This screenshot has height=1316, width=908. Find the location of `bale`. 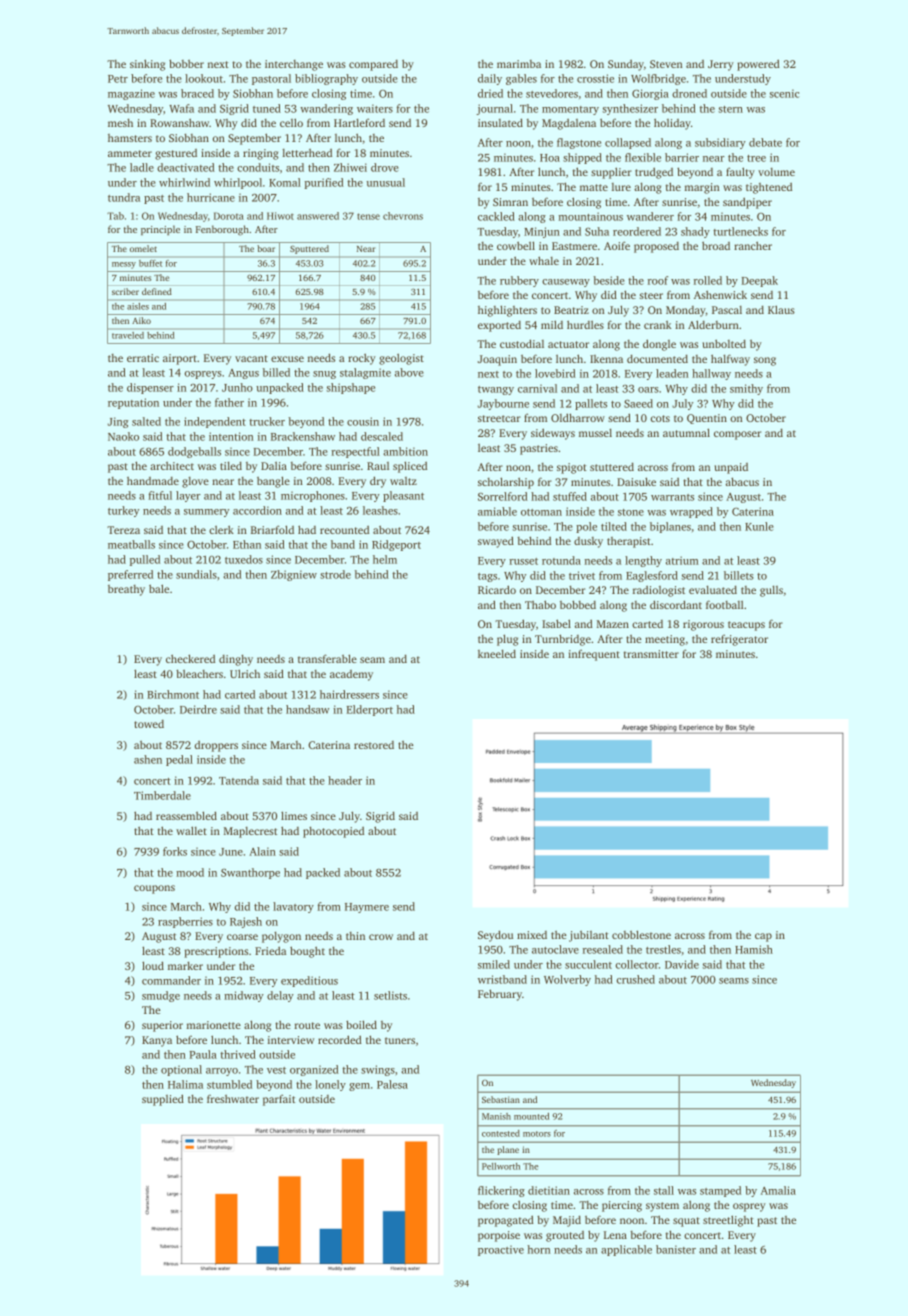

bale is located at coordinates (159, 588).
